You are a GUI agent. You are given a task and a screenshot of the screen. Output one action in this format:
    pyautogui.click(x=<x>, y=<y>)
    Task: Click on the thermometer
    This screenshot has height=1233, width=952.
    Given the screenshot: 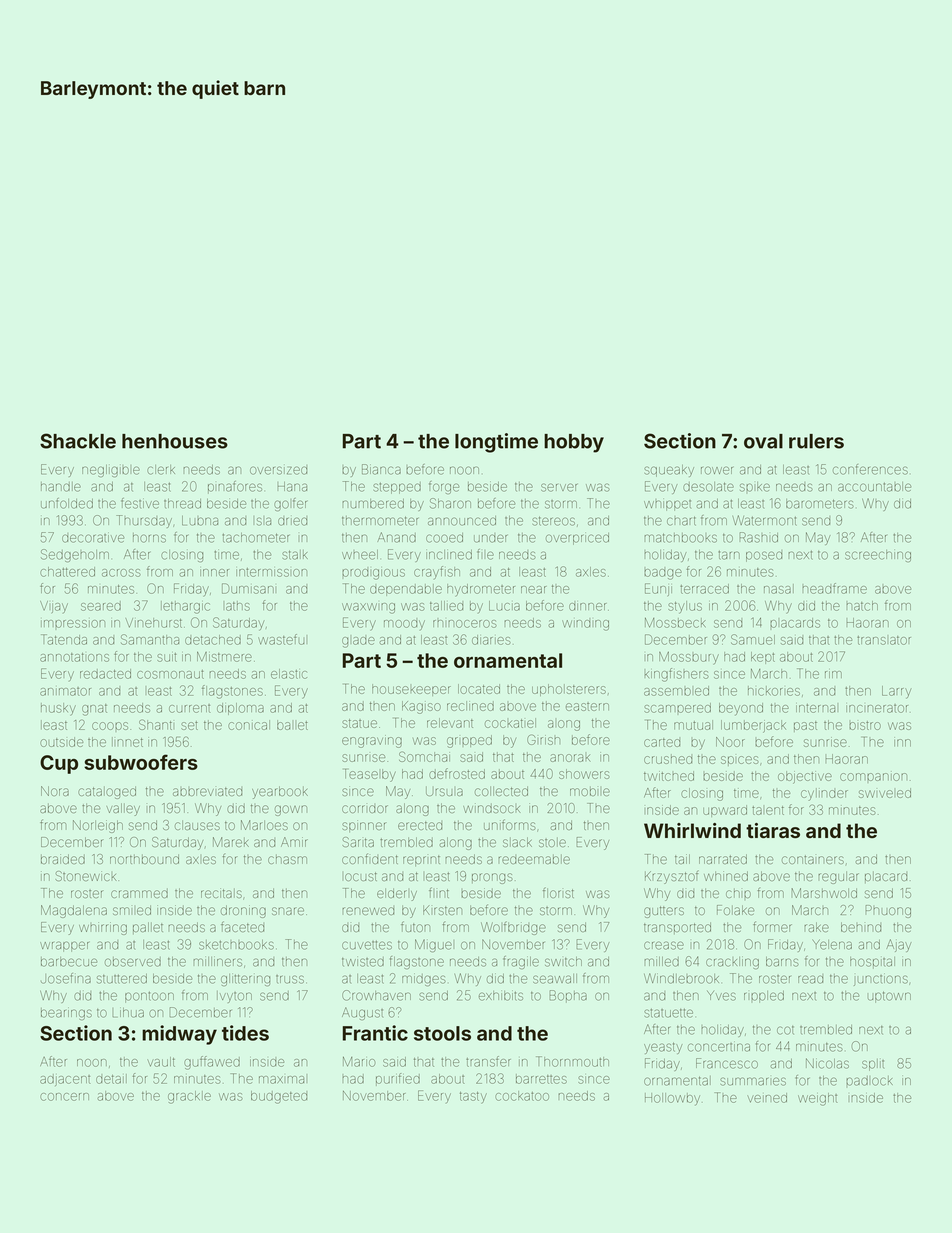 What is the action you would take?
    pyautogui.click(x=380, y=521)
